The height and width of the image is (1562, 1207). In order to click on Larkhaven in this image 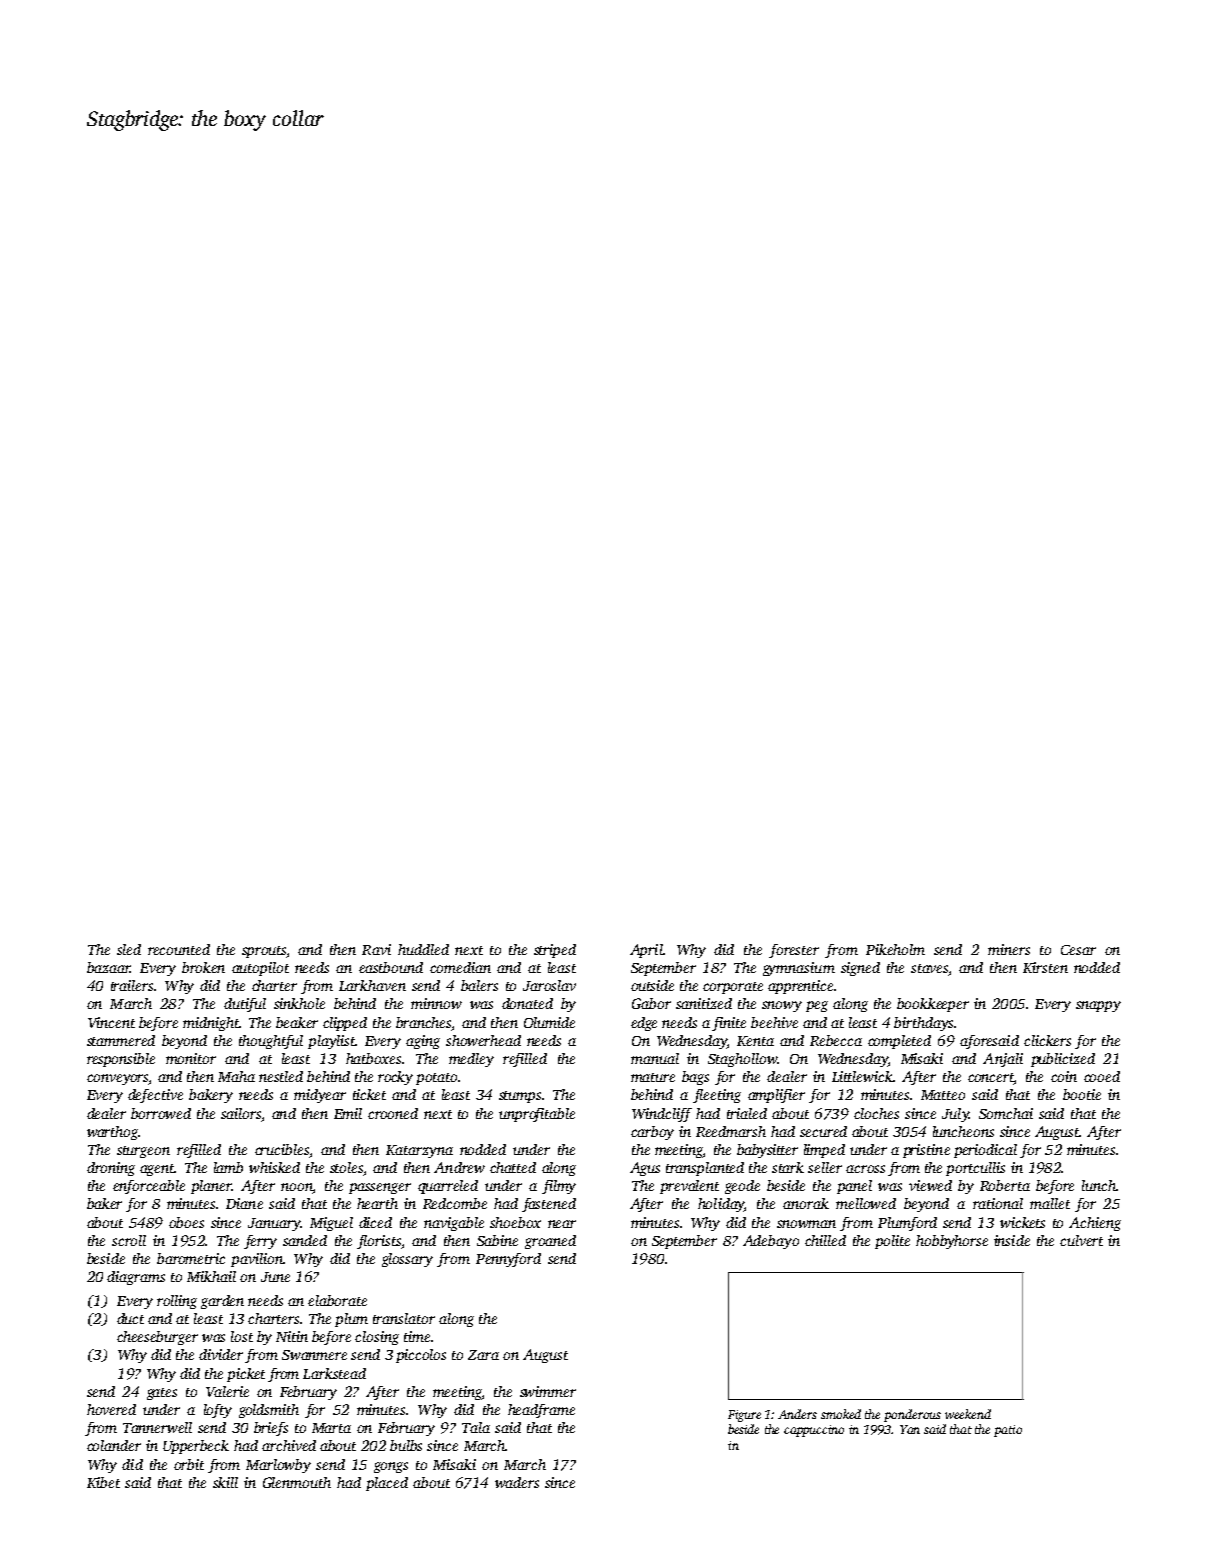, I will do `click(372, 985)`.
